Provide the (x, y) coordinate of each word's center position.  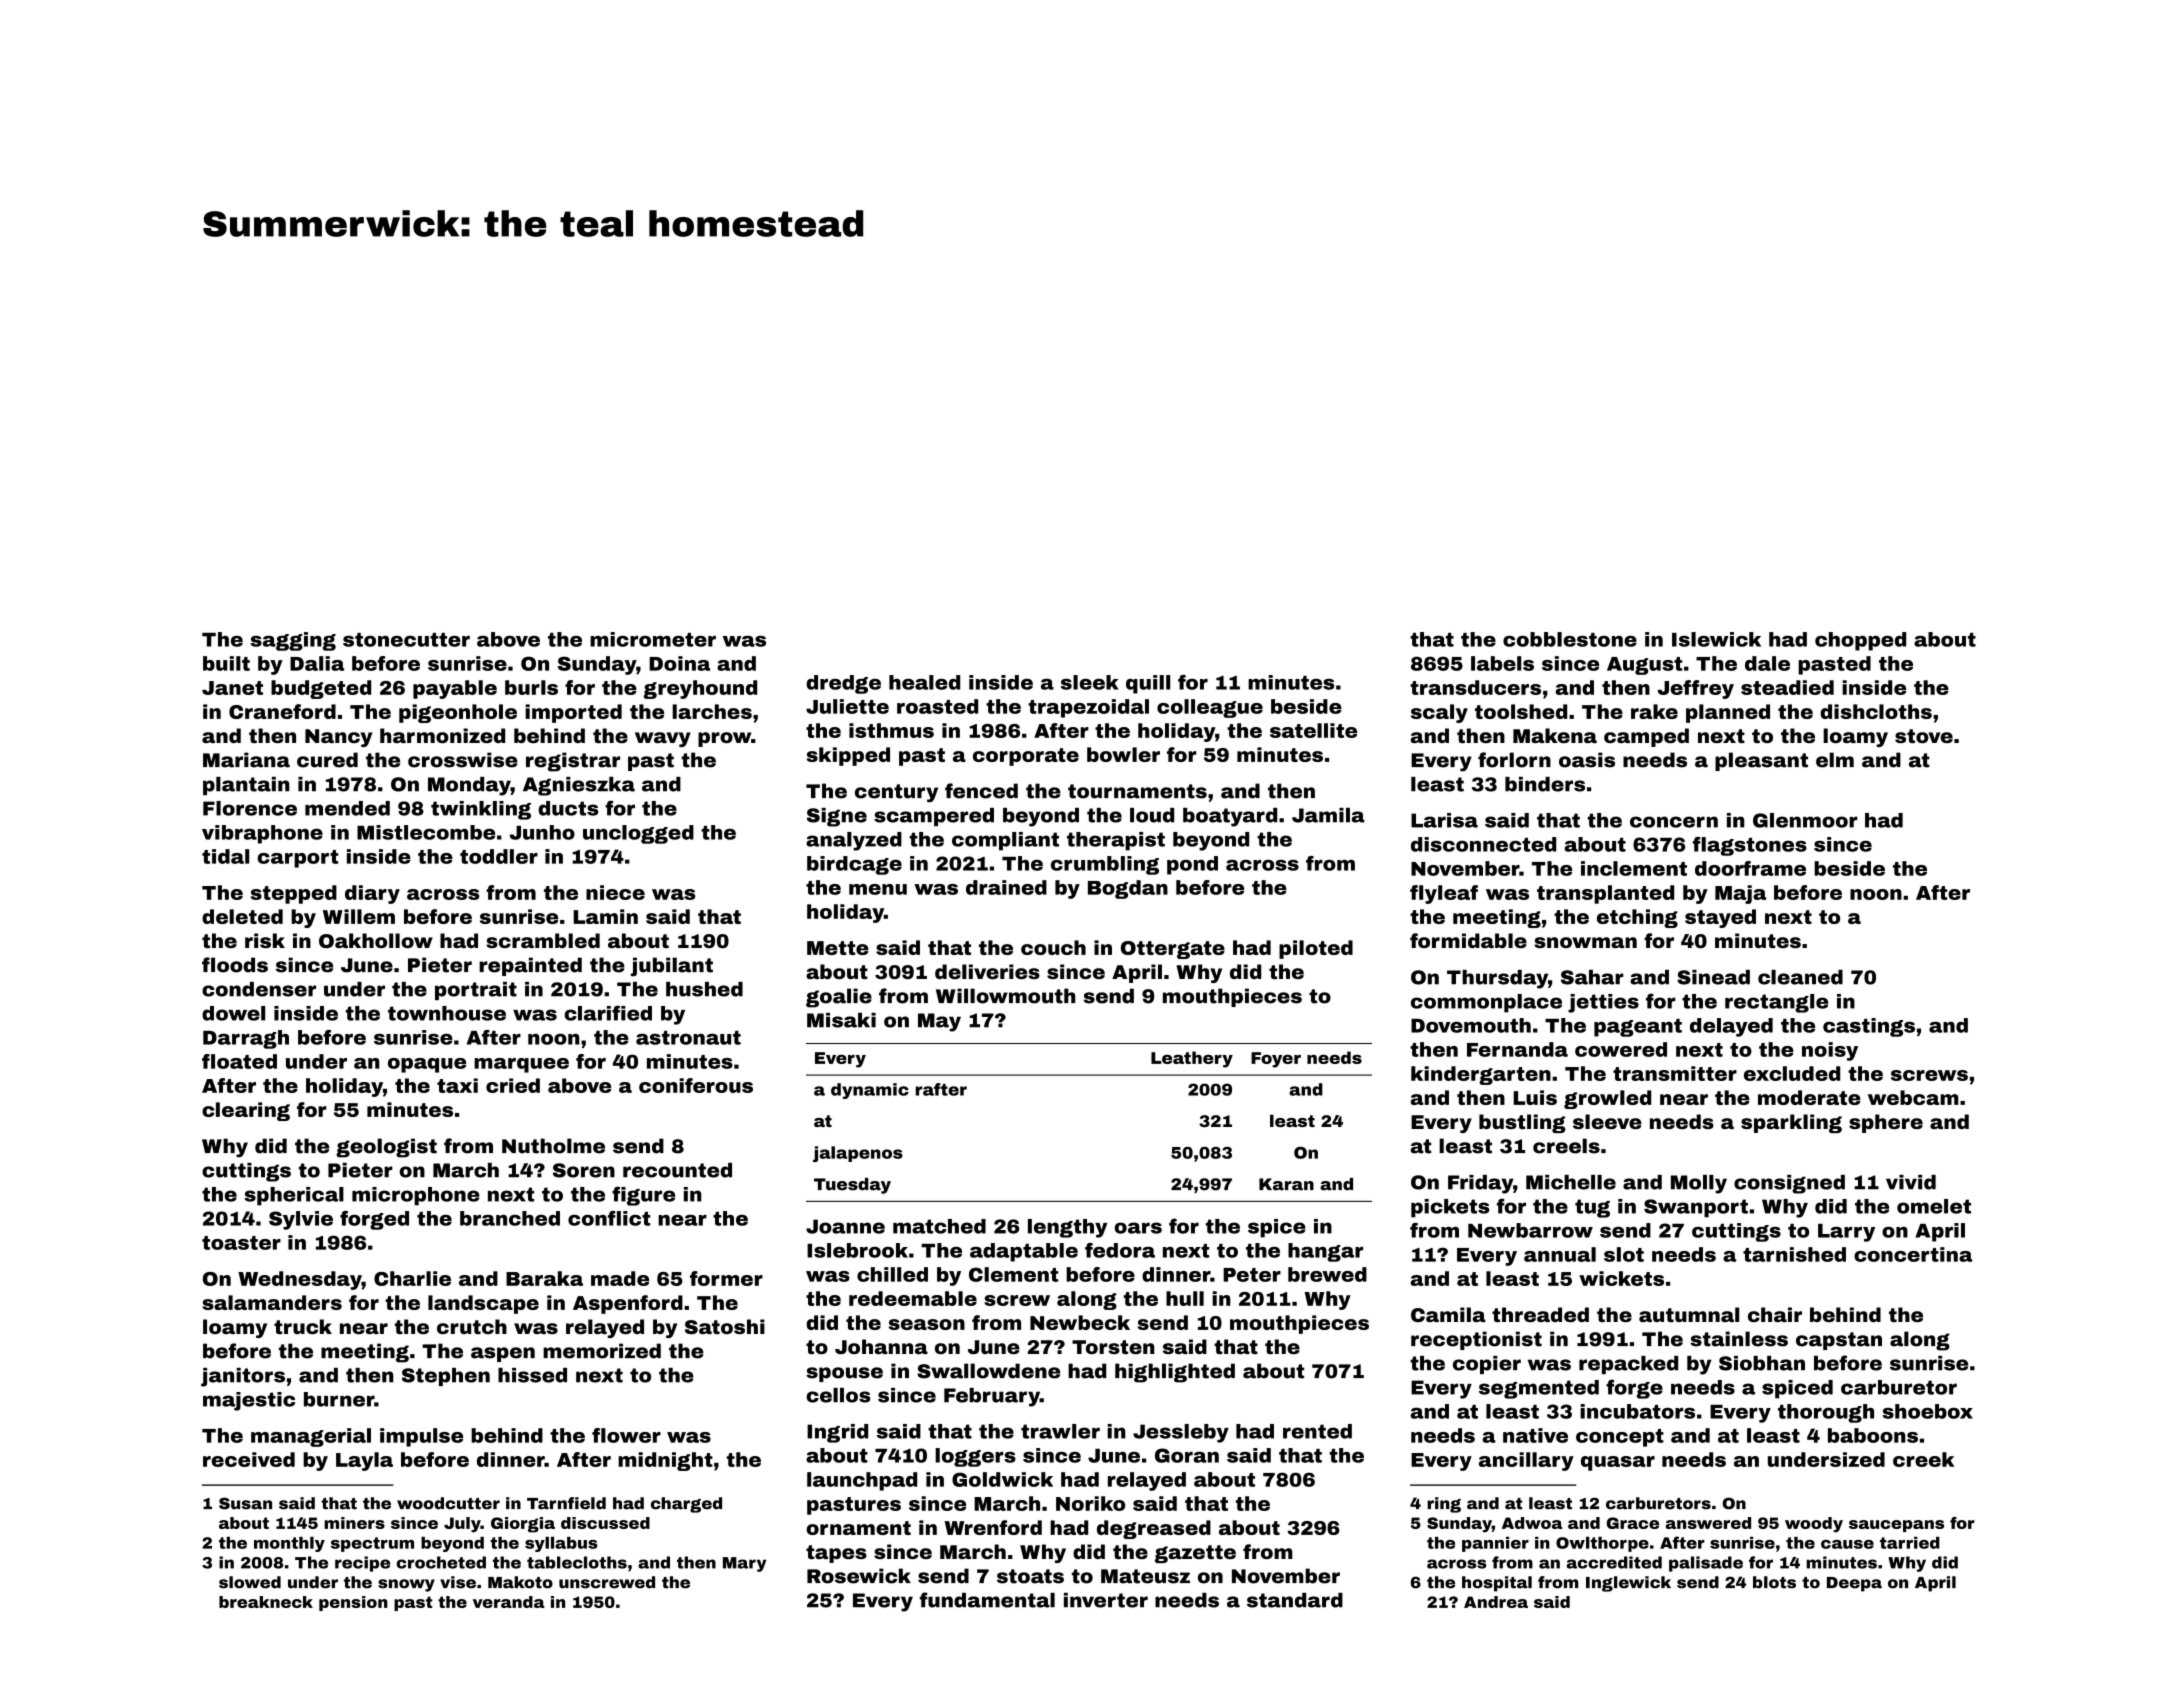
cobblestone (1570, 639)
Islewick (1716, 639)
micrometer (653, 639)
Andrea (1496, 1602)
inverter (1106, 1600)
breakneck (266, 1602)
